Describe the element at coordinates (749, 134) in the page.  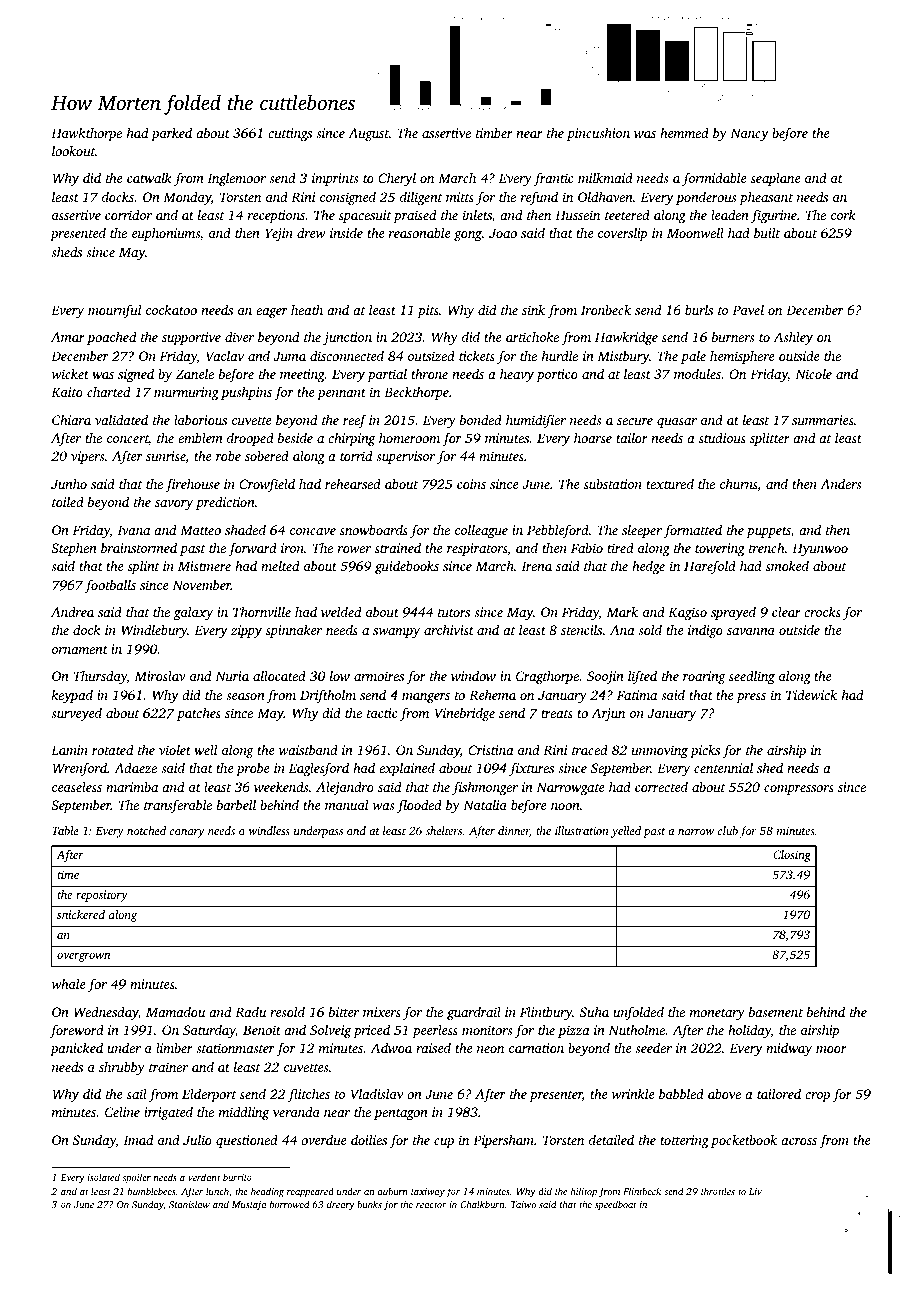
I see `Nancy` at that location.
